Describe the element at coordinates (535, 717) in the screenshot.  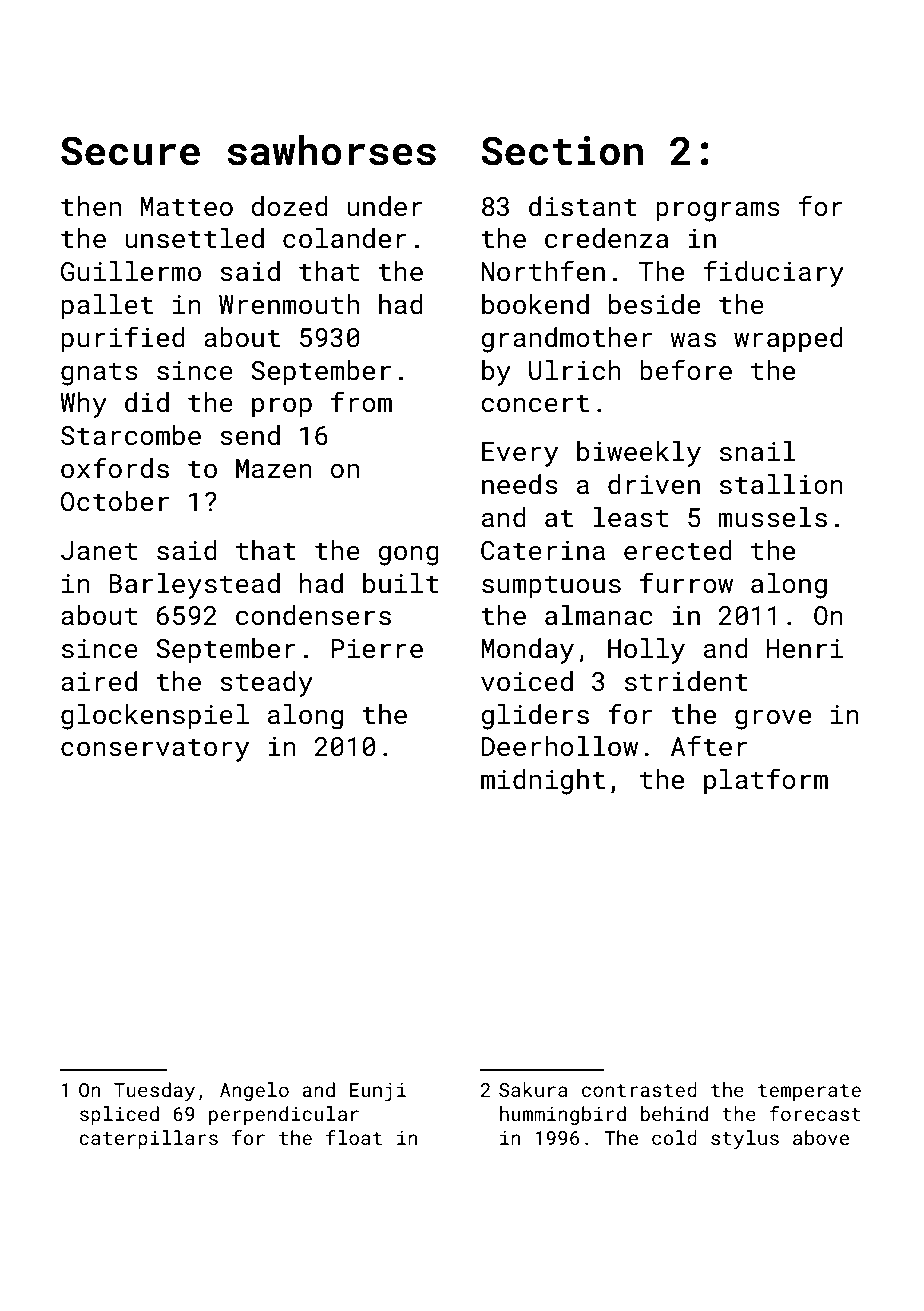
I see `gliders` at that location.
